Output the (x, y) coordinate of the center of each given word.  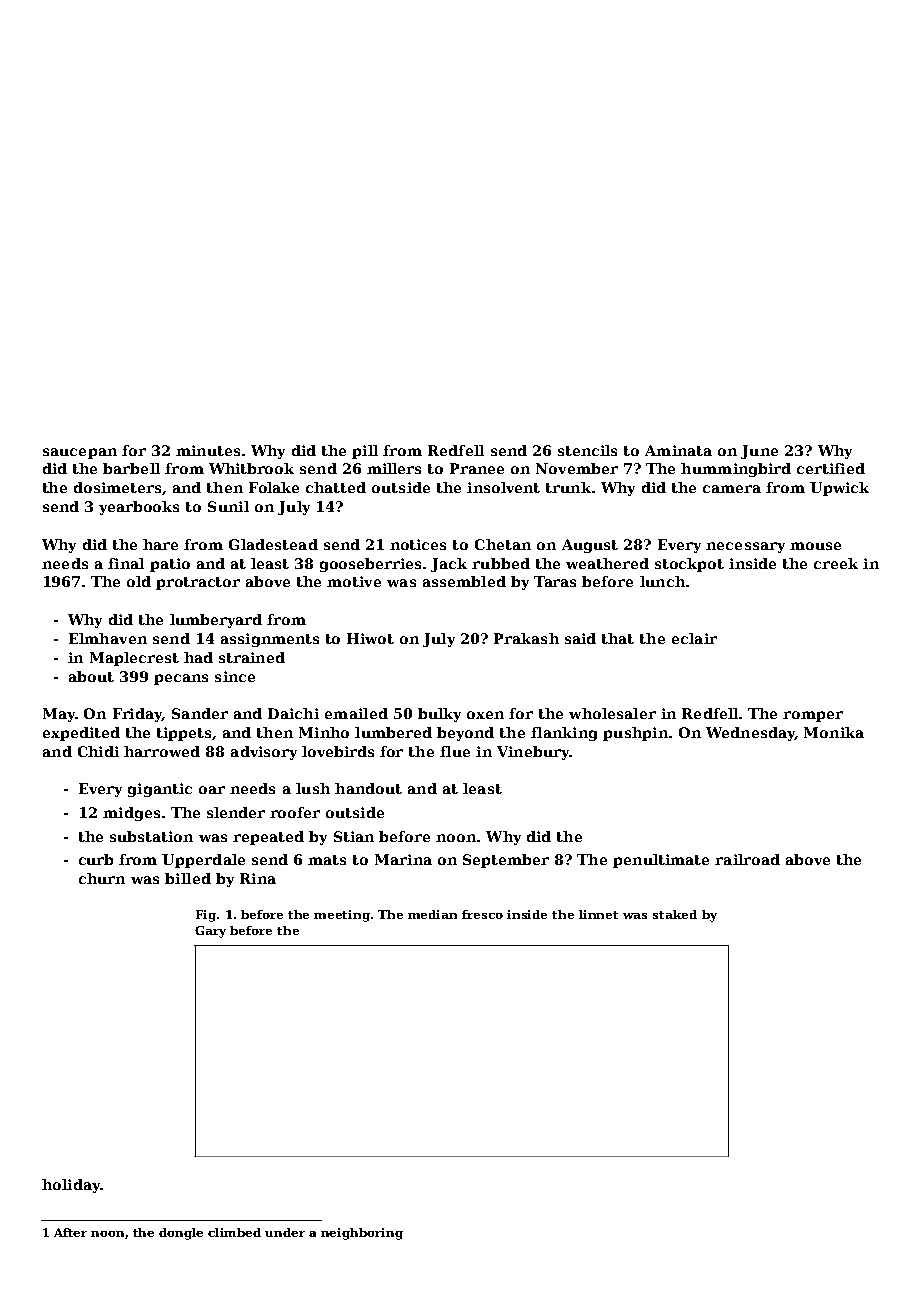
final (126, 563)
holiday (71, 1186)
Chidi (98, 751)
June (759, 452)
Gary (210, 932)
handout (368, 788)
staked (675, 914)
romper (813, 716)
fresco (482, 914)
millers (394, 468)
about (91, 676)
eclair (694, 638)
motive (354, 581)
